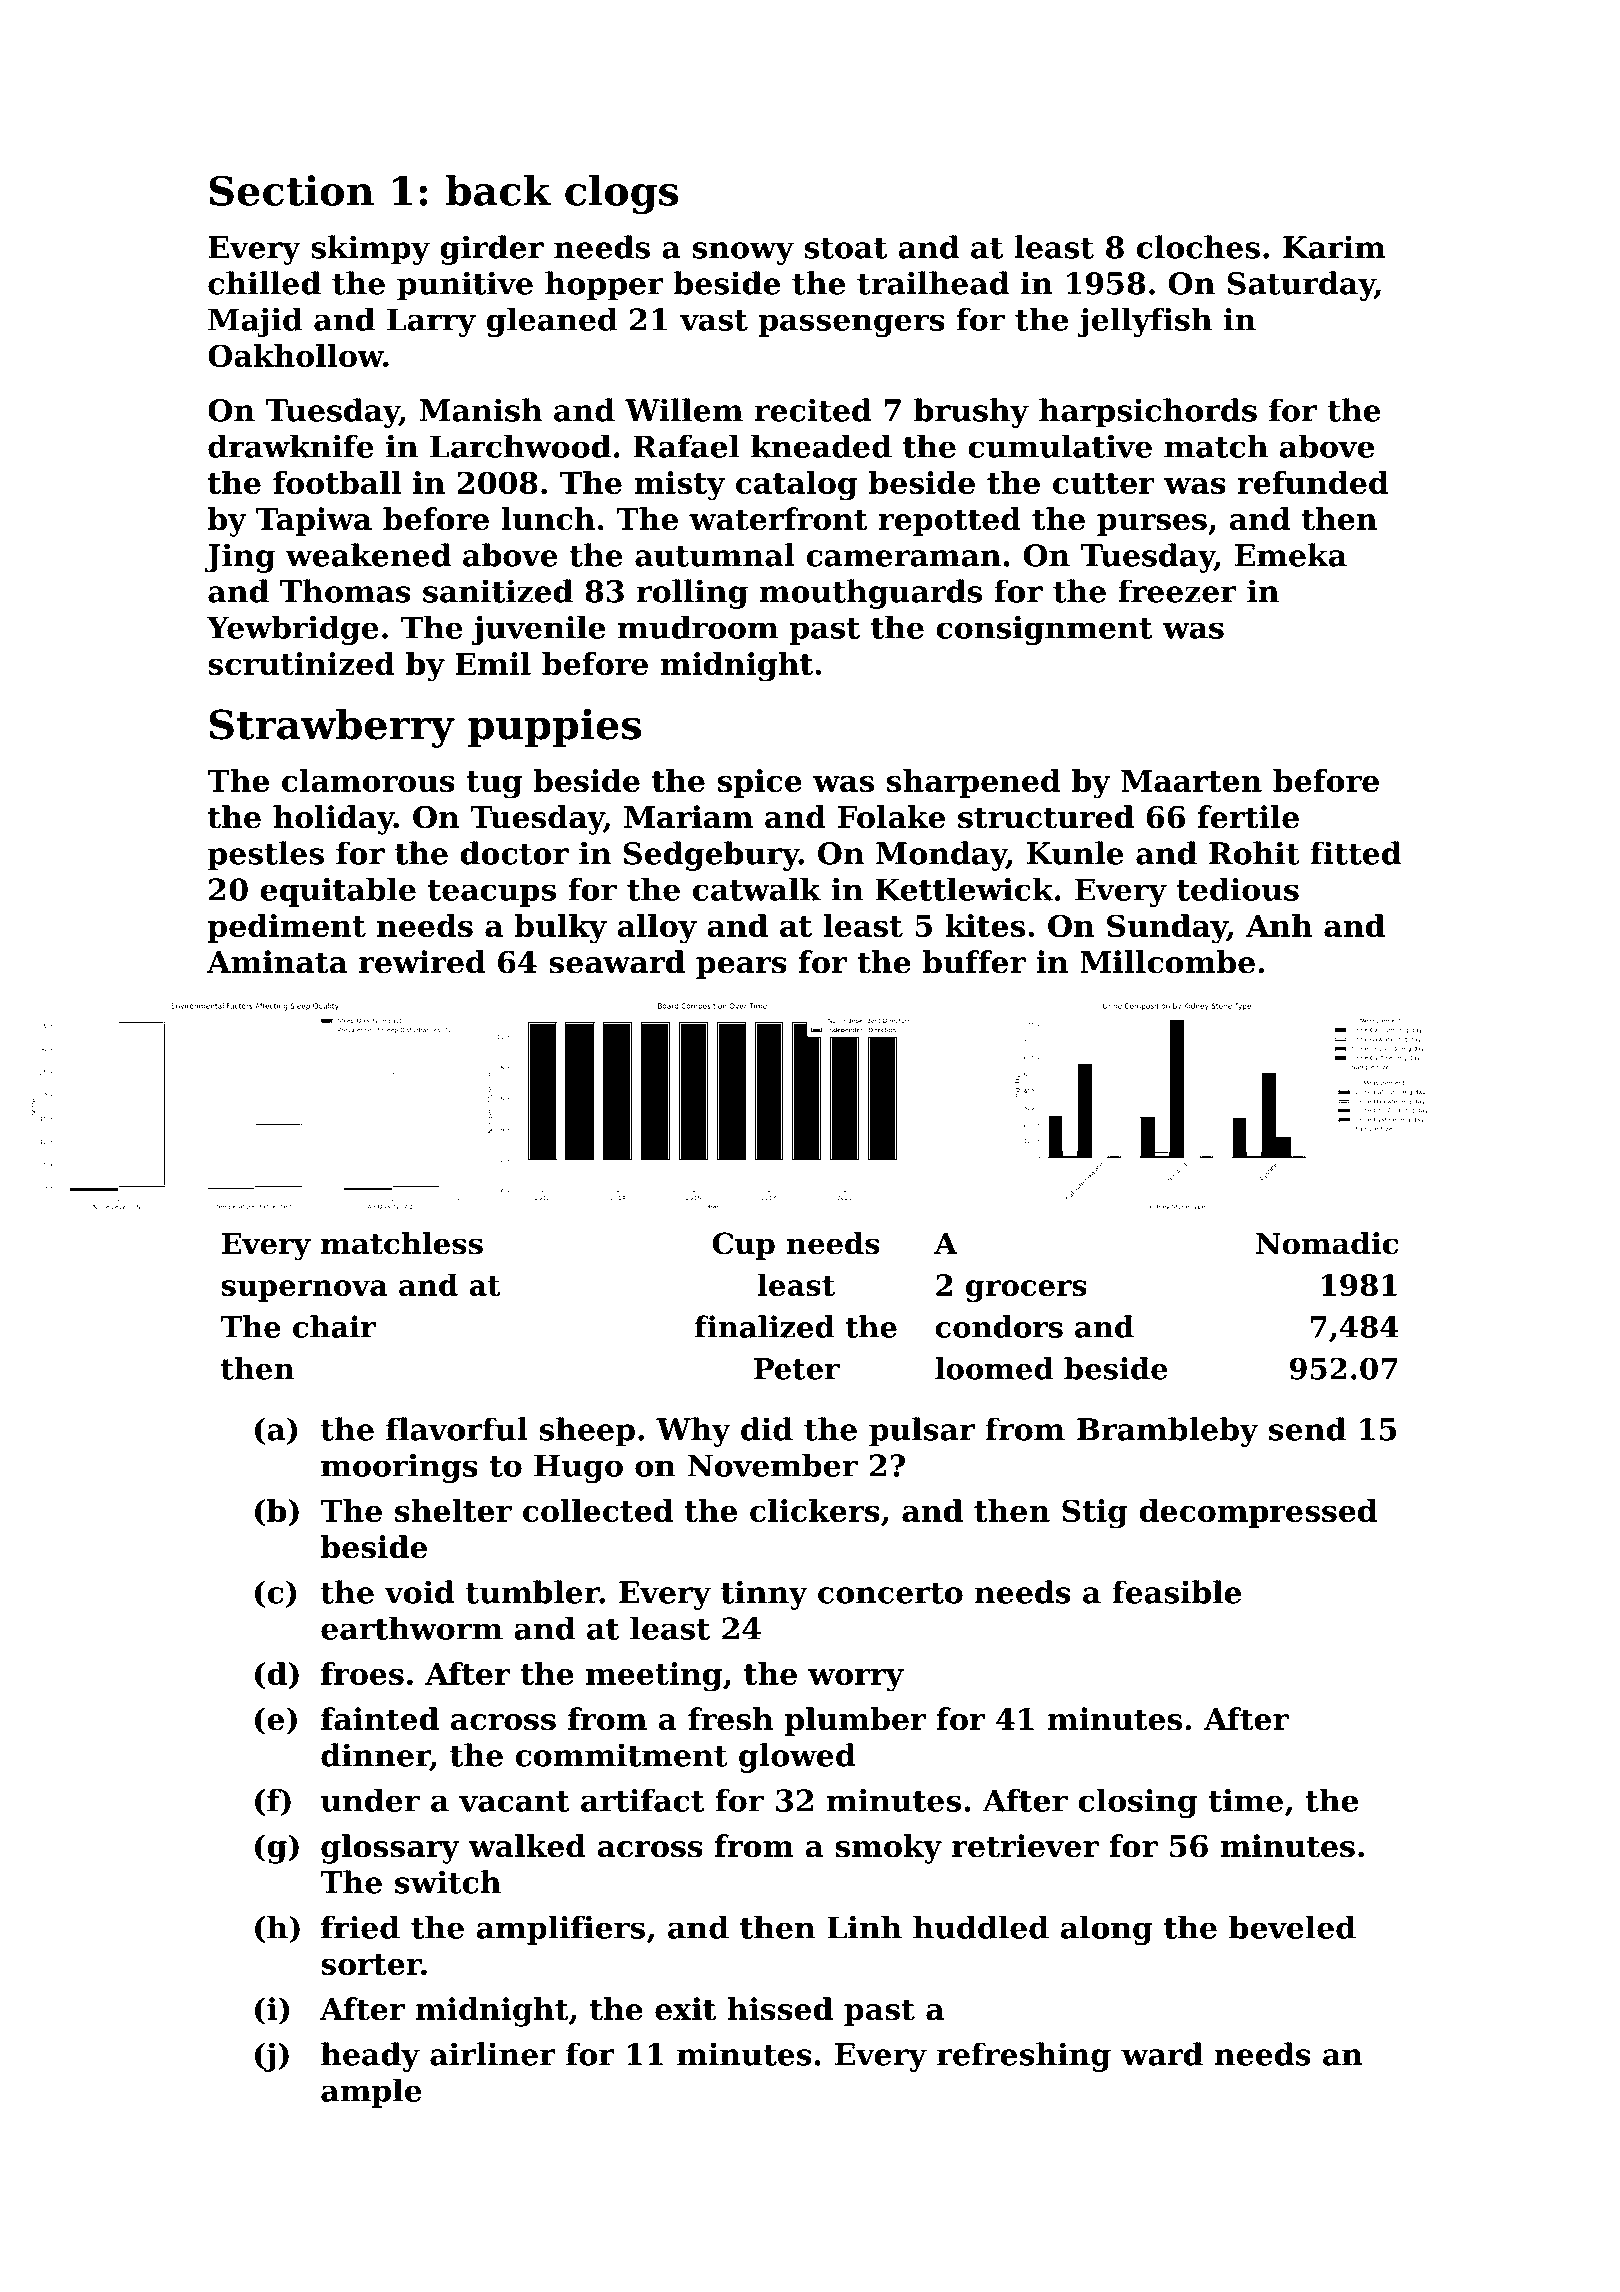  I want to click on huddled, so click(981, 1927).
